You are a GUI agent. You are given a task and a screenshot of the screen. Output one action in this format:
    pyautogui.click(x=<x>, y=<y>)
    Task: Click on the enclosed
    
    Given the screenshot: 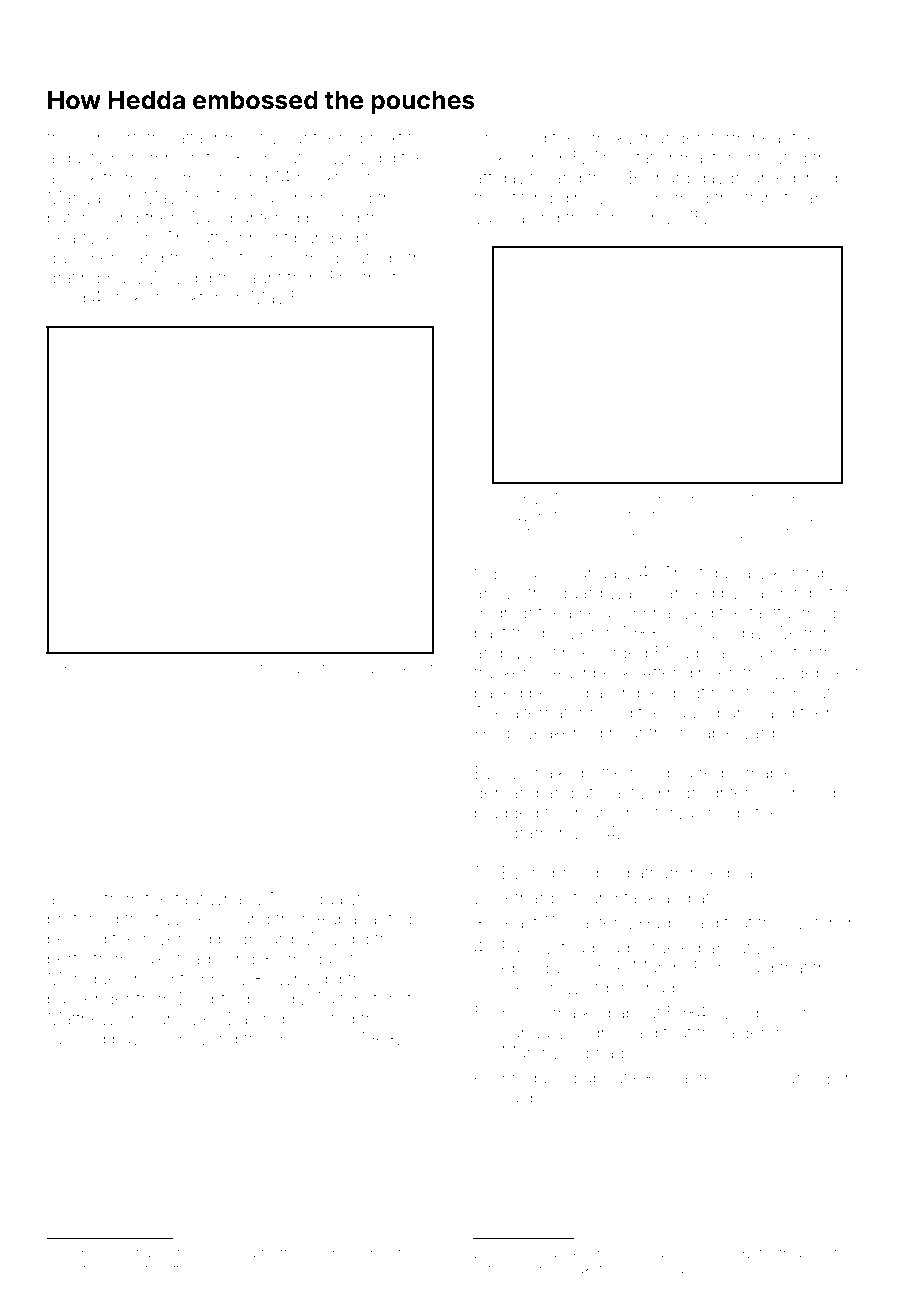 What is the action you would take?
    pyautogui.click(x=510, y=137)
